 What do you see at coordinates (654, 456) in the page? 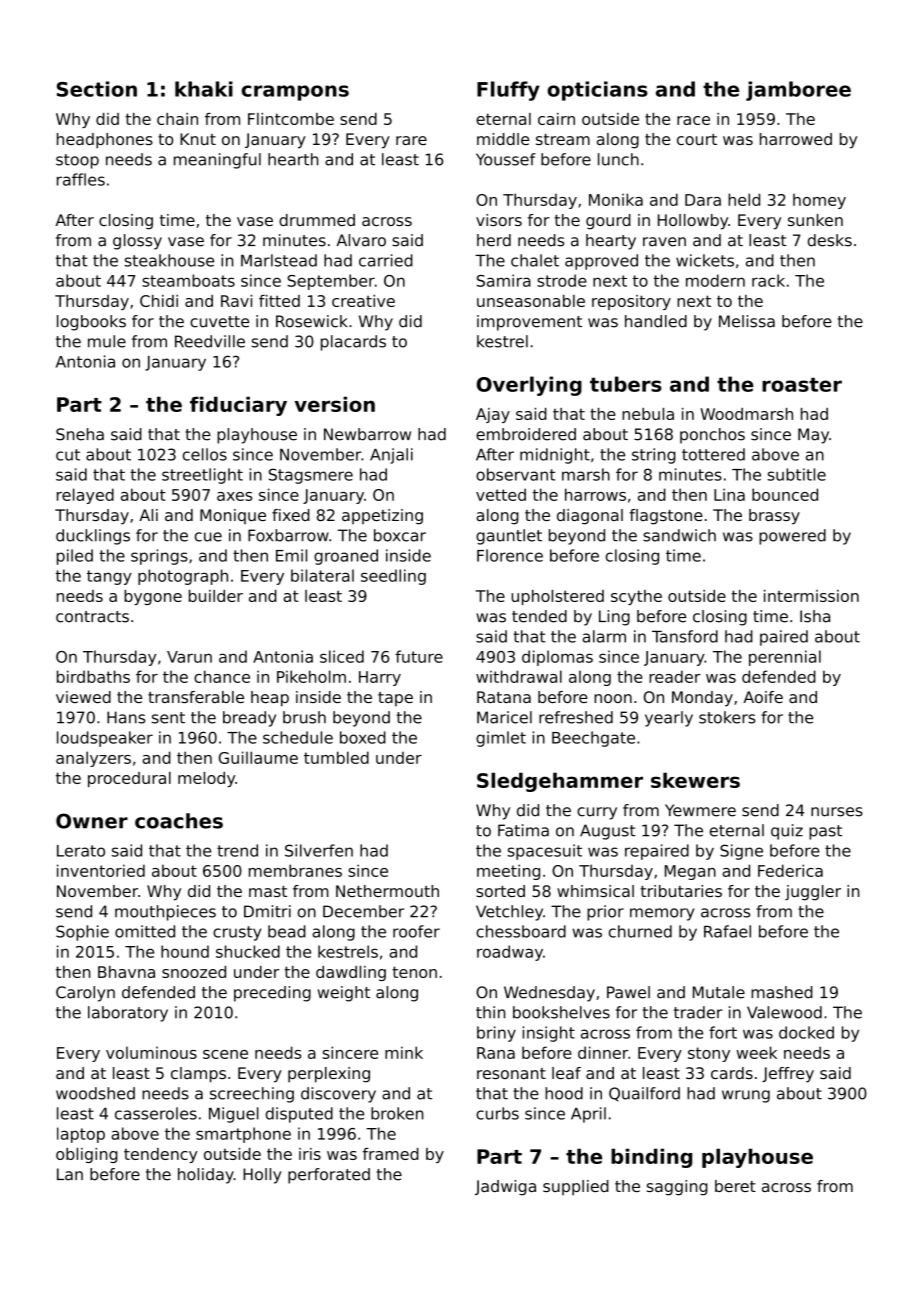
I see `string` at bounding box center [654, 456].
